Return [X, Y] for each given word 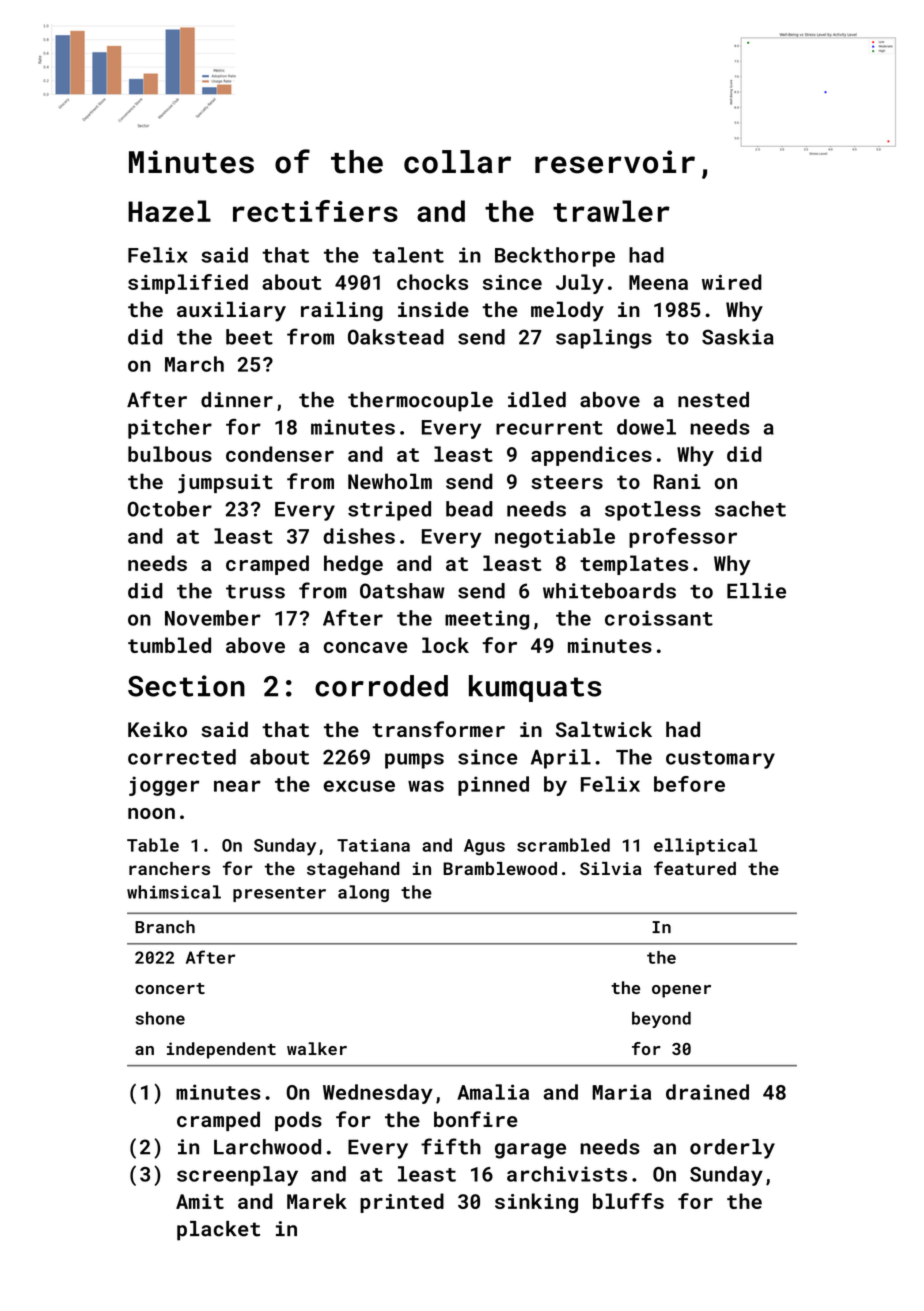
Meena [658, 282]
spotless [653, 511]
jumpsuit [225, 484]
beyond [661, 1020]
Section [186, 686]
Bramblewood [500, 868]
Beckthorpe [555, 257]
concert [170, 988]
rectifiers [315, 211]
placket [218, 1231]
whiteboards [609, 591]
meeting [487, 620]
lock [445, 645]
